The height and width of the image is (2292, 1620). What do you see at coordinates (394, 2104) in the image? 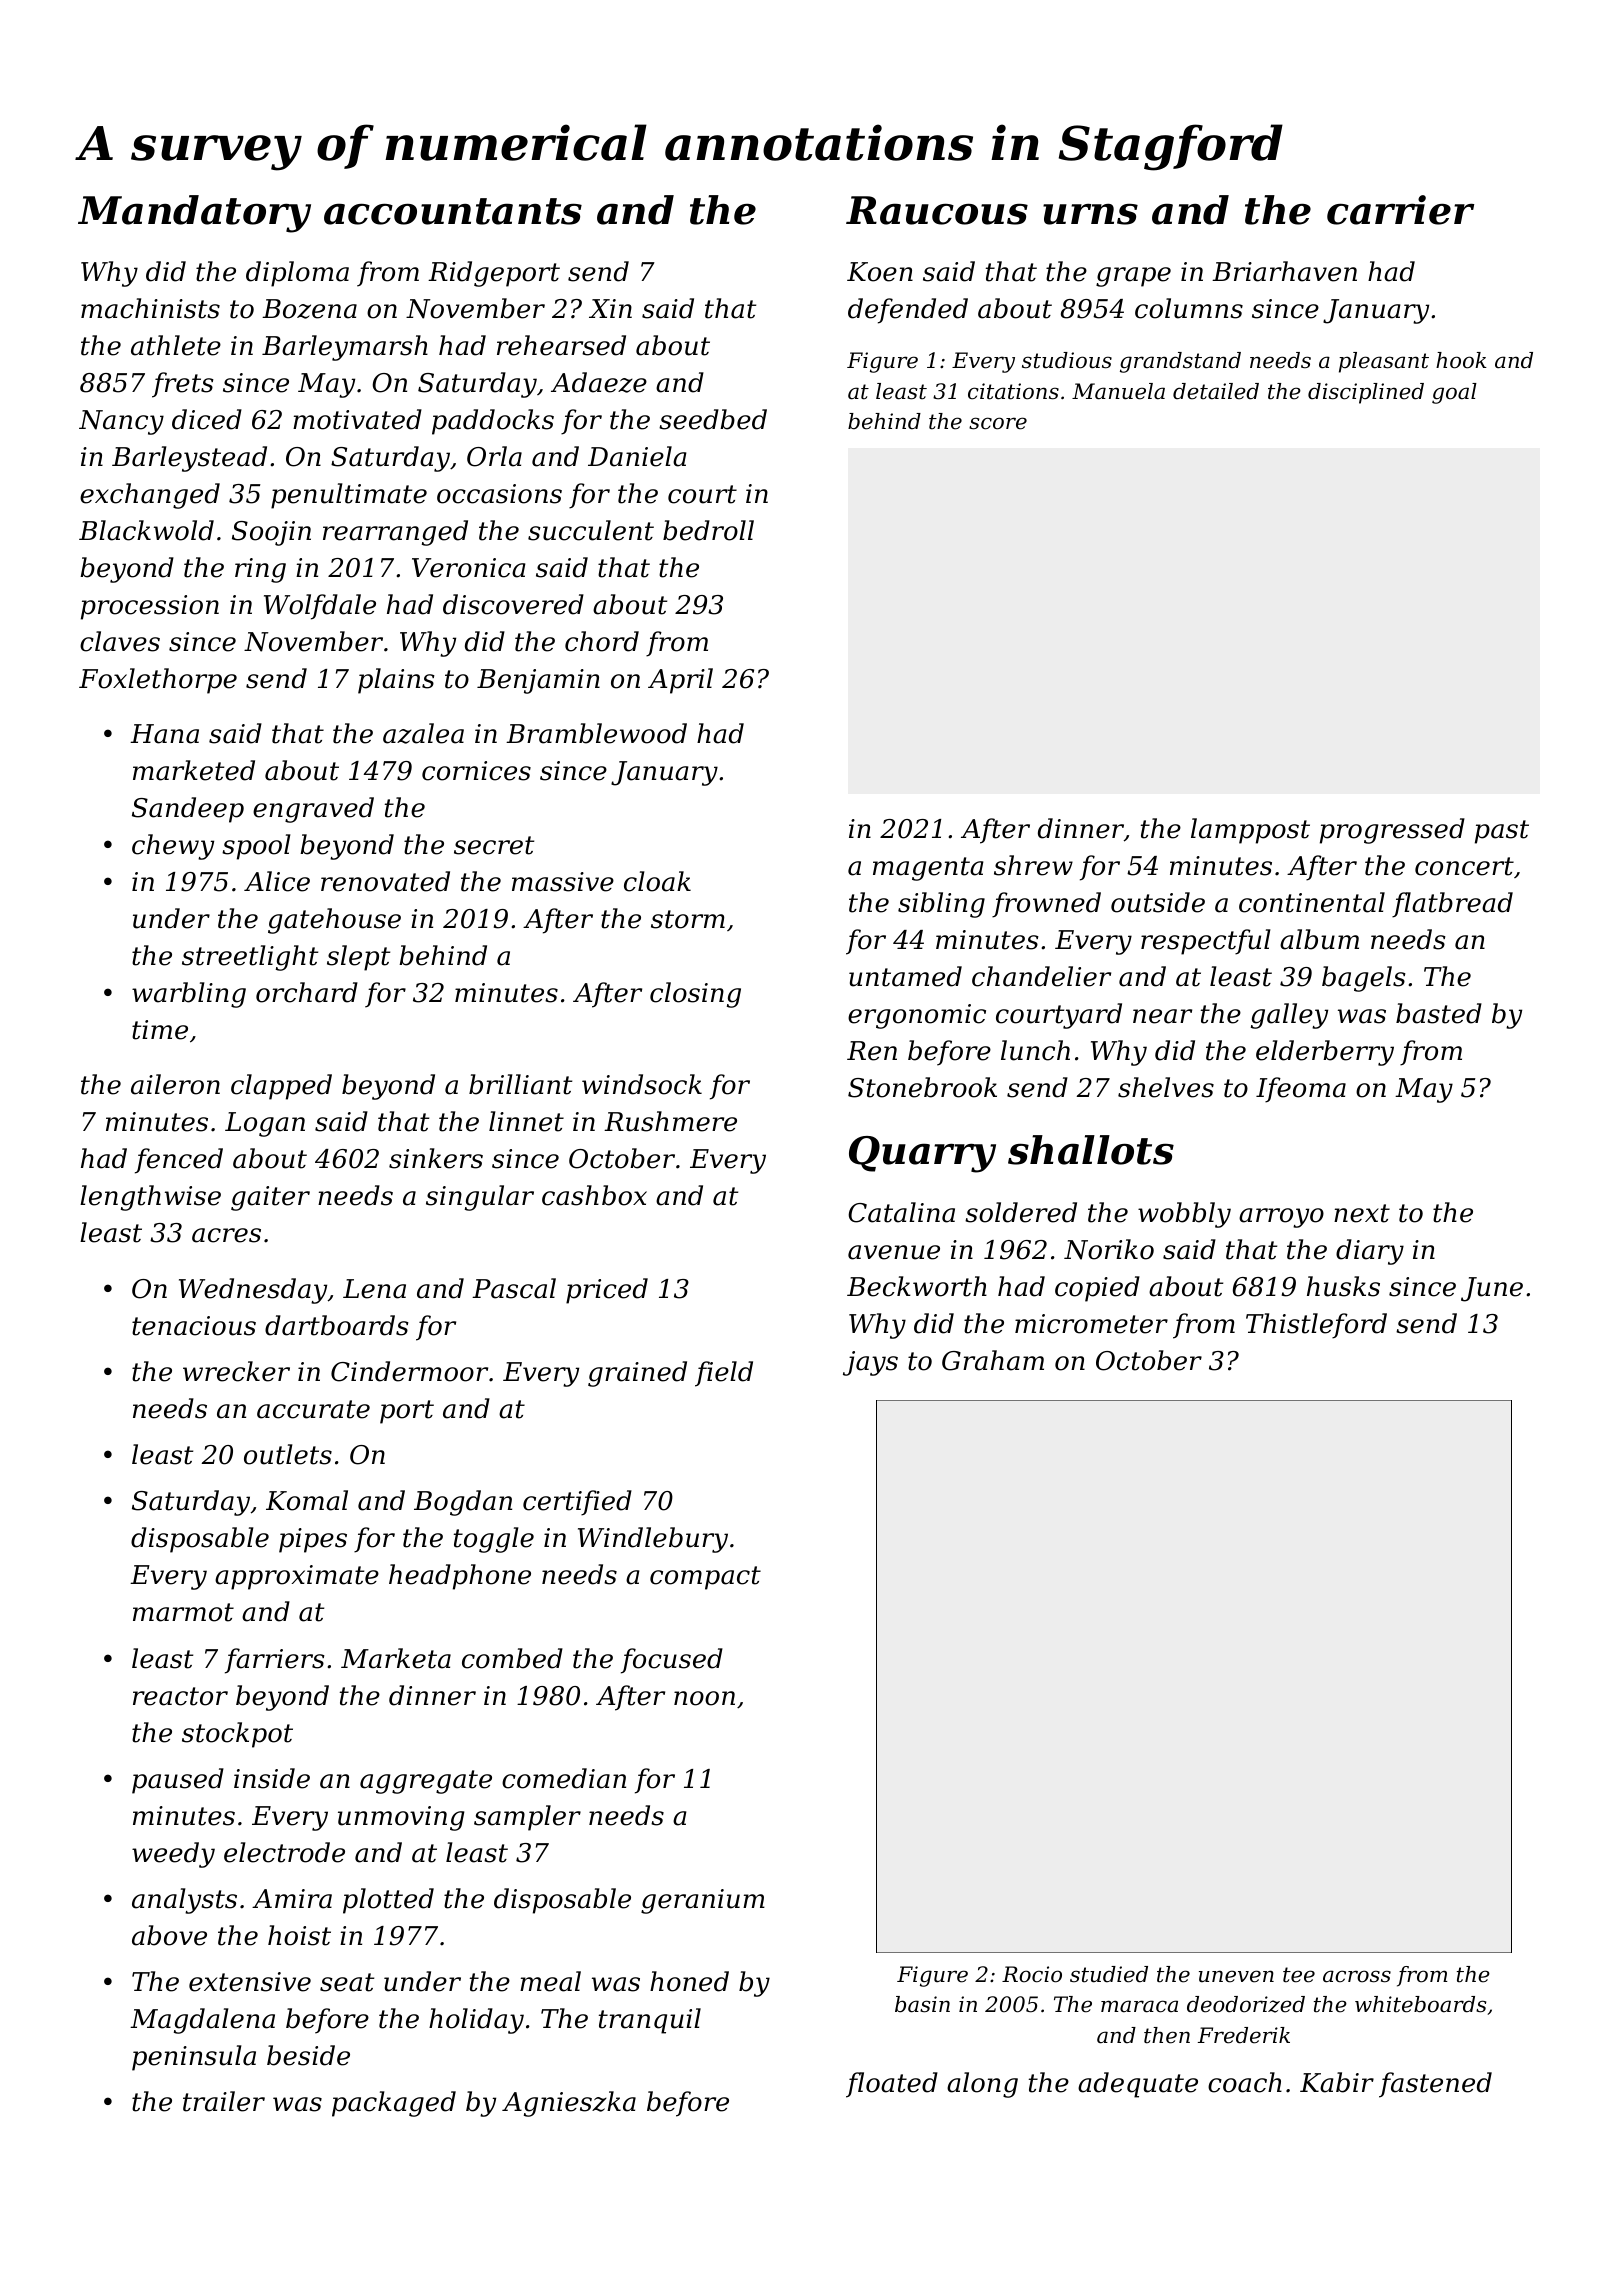
I see `packaged` at bounding box center [394, 2104].
